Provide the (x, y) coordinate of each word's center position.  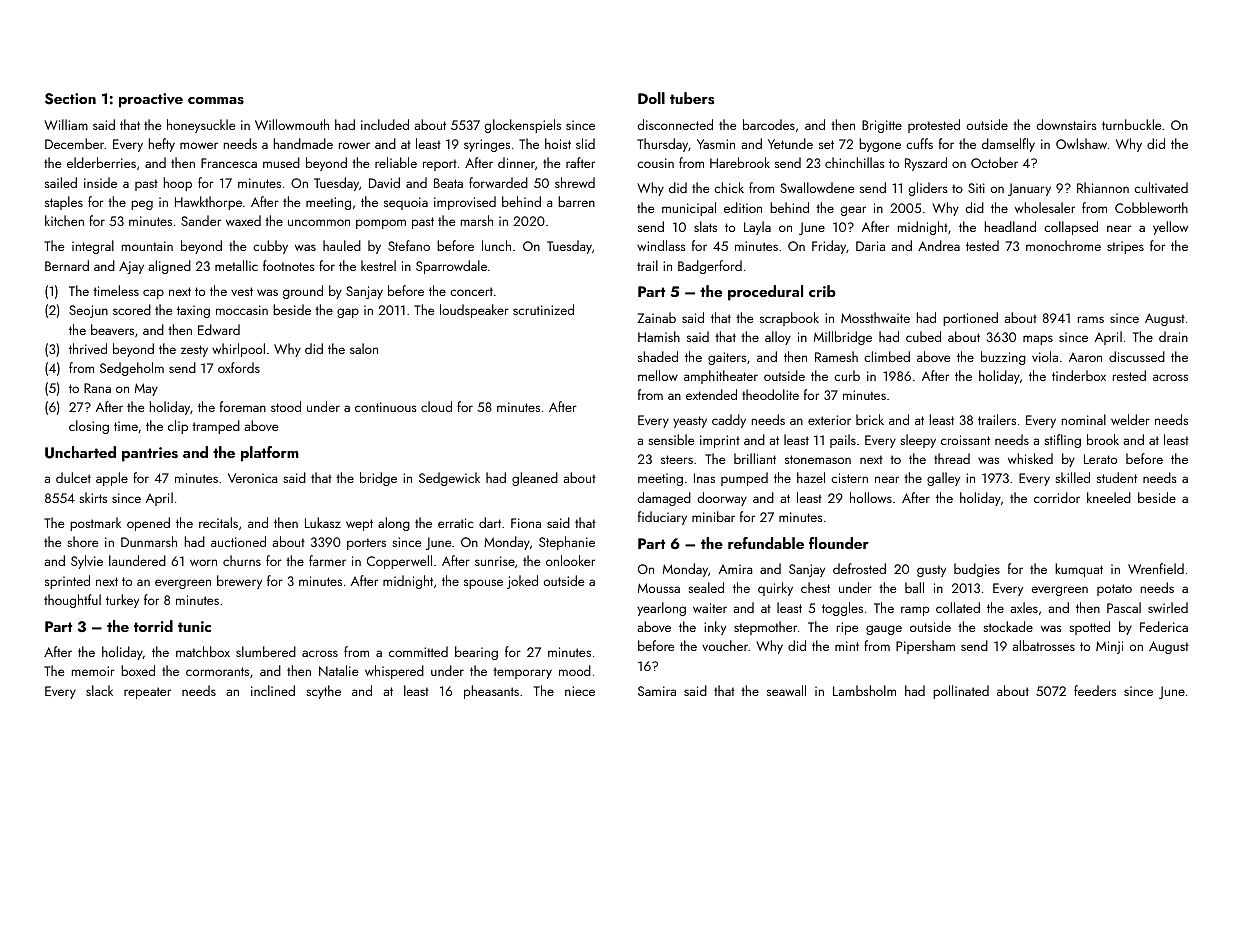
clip (178, 427)
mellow (658, 375)
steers (677, 459)
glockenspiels (523, 126)
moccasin (242, 310)
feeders (1095, 690)
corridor (1057, 497)
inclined (273, 690)
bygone (880, 145)
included (385, 124)
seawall (786, 690)
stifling (1062, 441)
